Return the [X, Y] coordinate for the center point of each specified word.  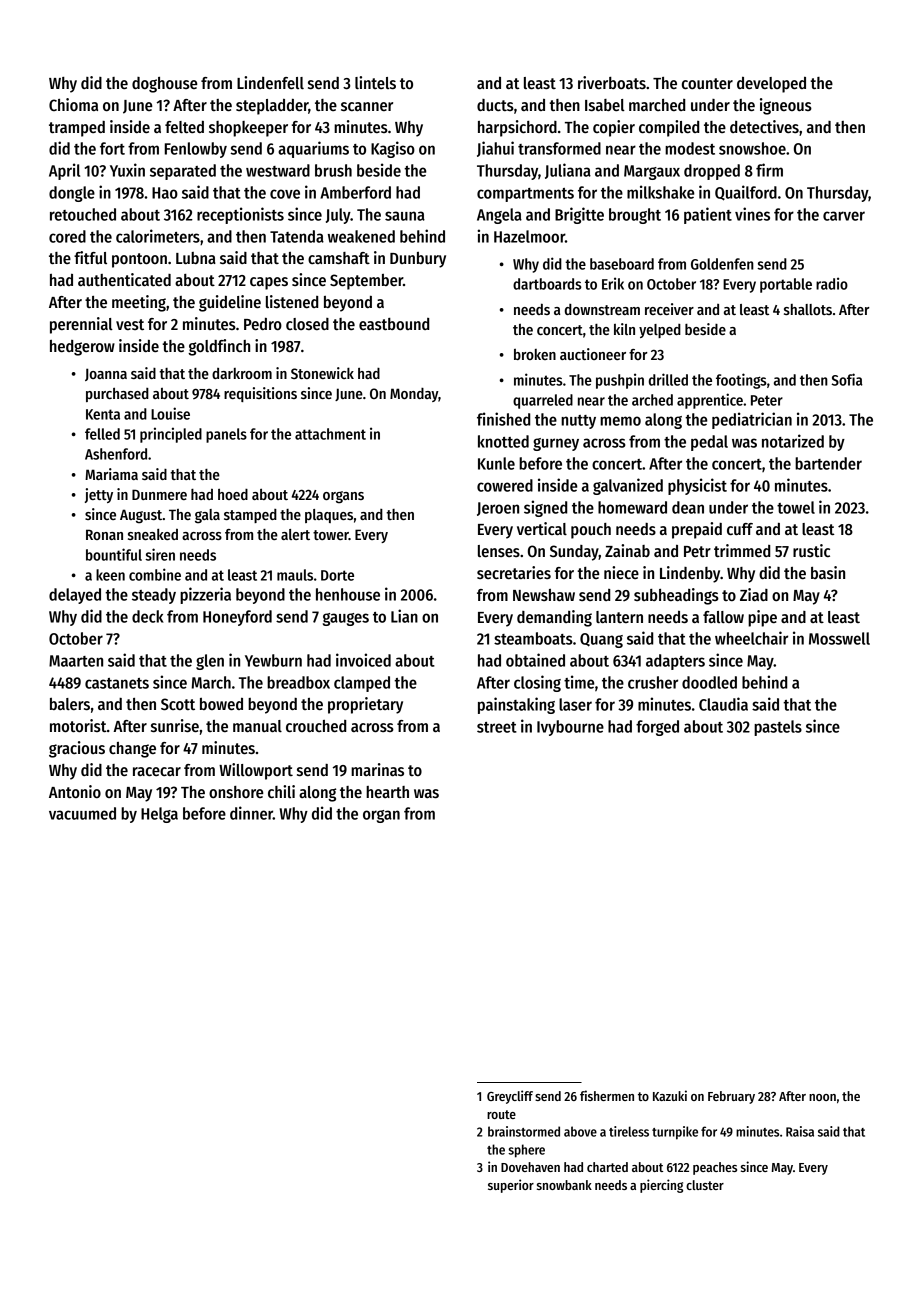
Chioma [73, 104]
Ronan [104, 534]
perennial [81, 325]
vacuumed [82, 813]
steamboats [533, 638]
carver [844, 216]
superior [511, 1186]
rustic [811, 550]
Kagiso [393, 149]
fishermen [607, 1095]
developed [771, 85]
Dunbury [418, 260]
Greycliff [510, 1097]
